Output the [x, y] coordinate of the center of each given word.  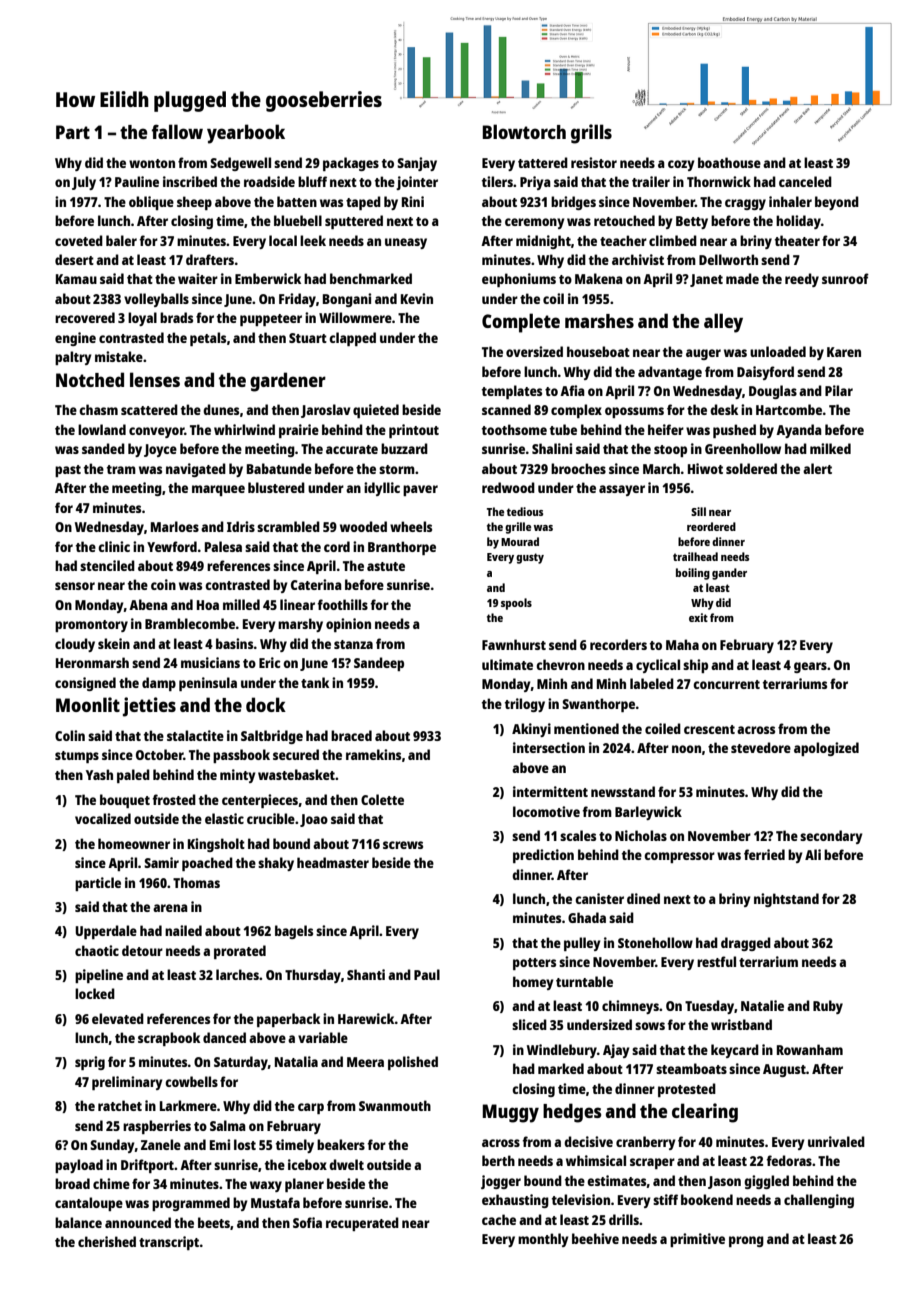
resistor [594, 162]
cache [499, 1219]
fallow [177, 131]
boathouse [729, 162]
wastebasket [296, 774]
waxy [266, 1186]
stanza [353, 644]
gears [810, 667]
